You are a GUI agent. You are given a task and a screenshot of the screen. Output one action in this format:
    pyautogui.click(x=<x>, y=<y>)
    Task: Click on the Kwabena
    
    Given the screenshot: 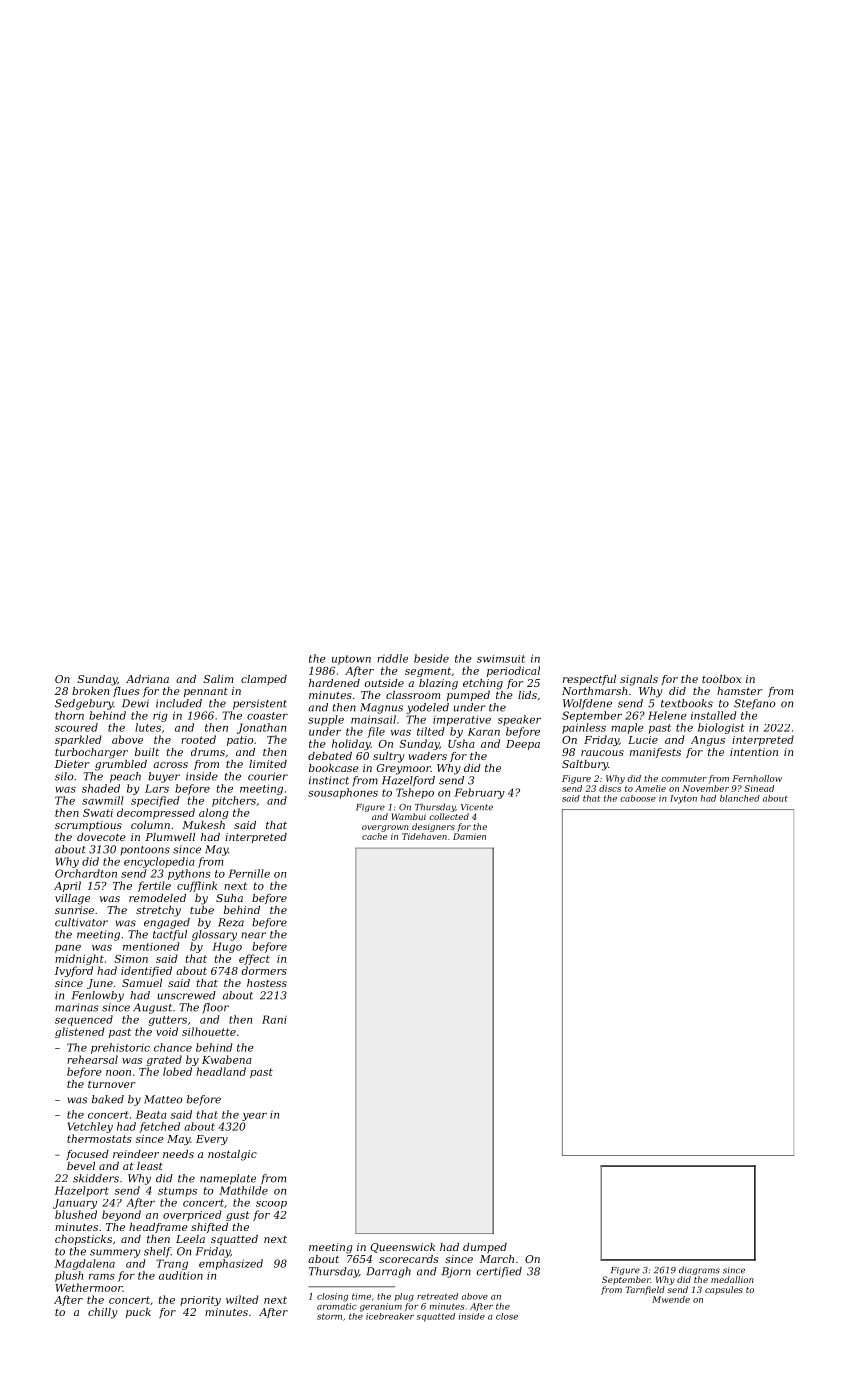 What is the action you would take?
    pyautogui.click(x=227, y=1059)
